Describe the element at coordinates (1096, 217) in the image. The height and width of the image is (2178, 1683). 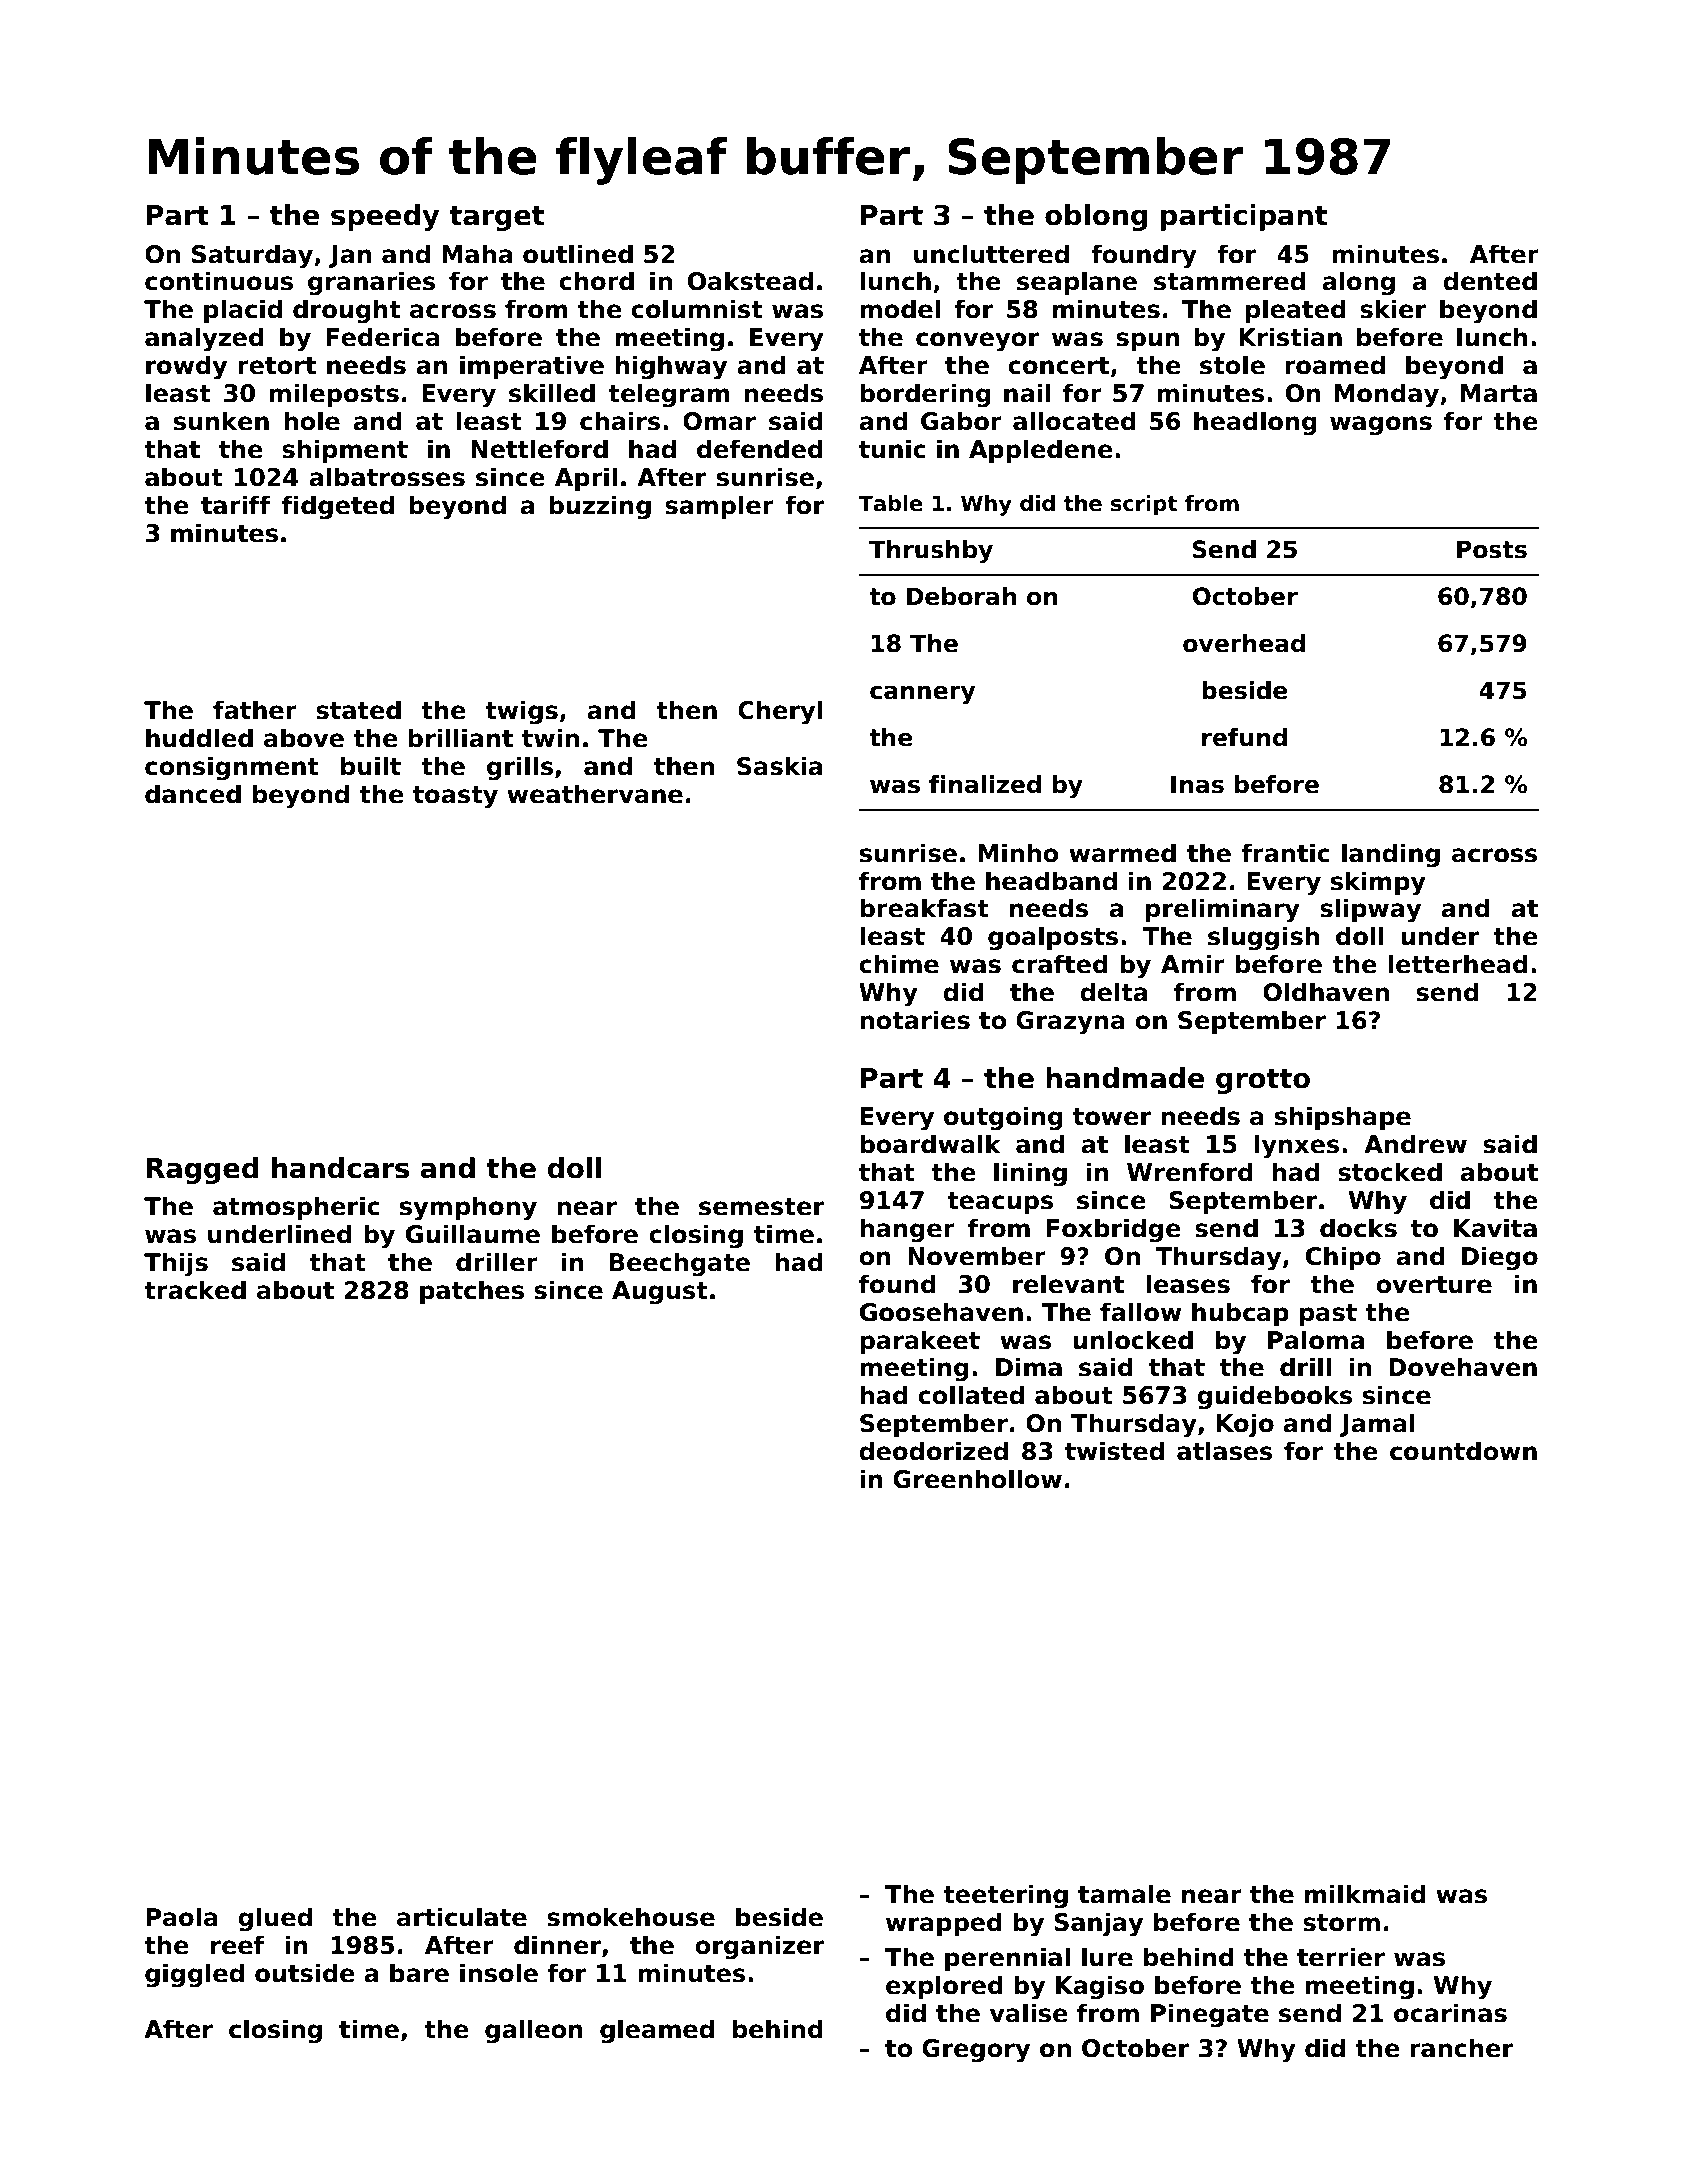
I see `oblong` at that location.
